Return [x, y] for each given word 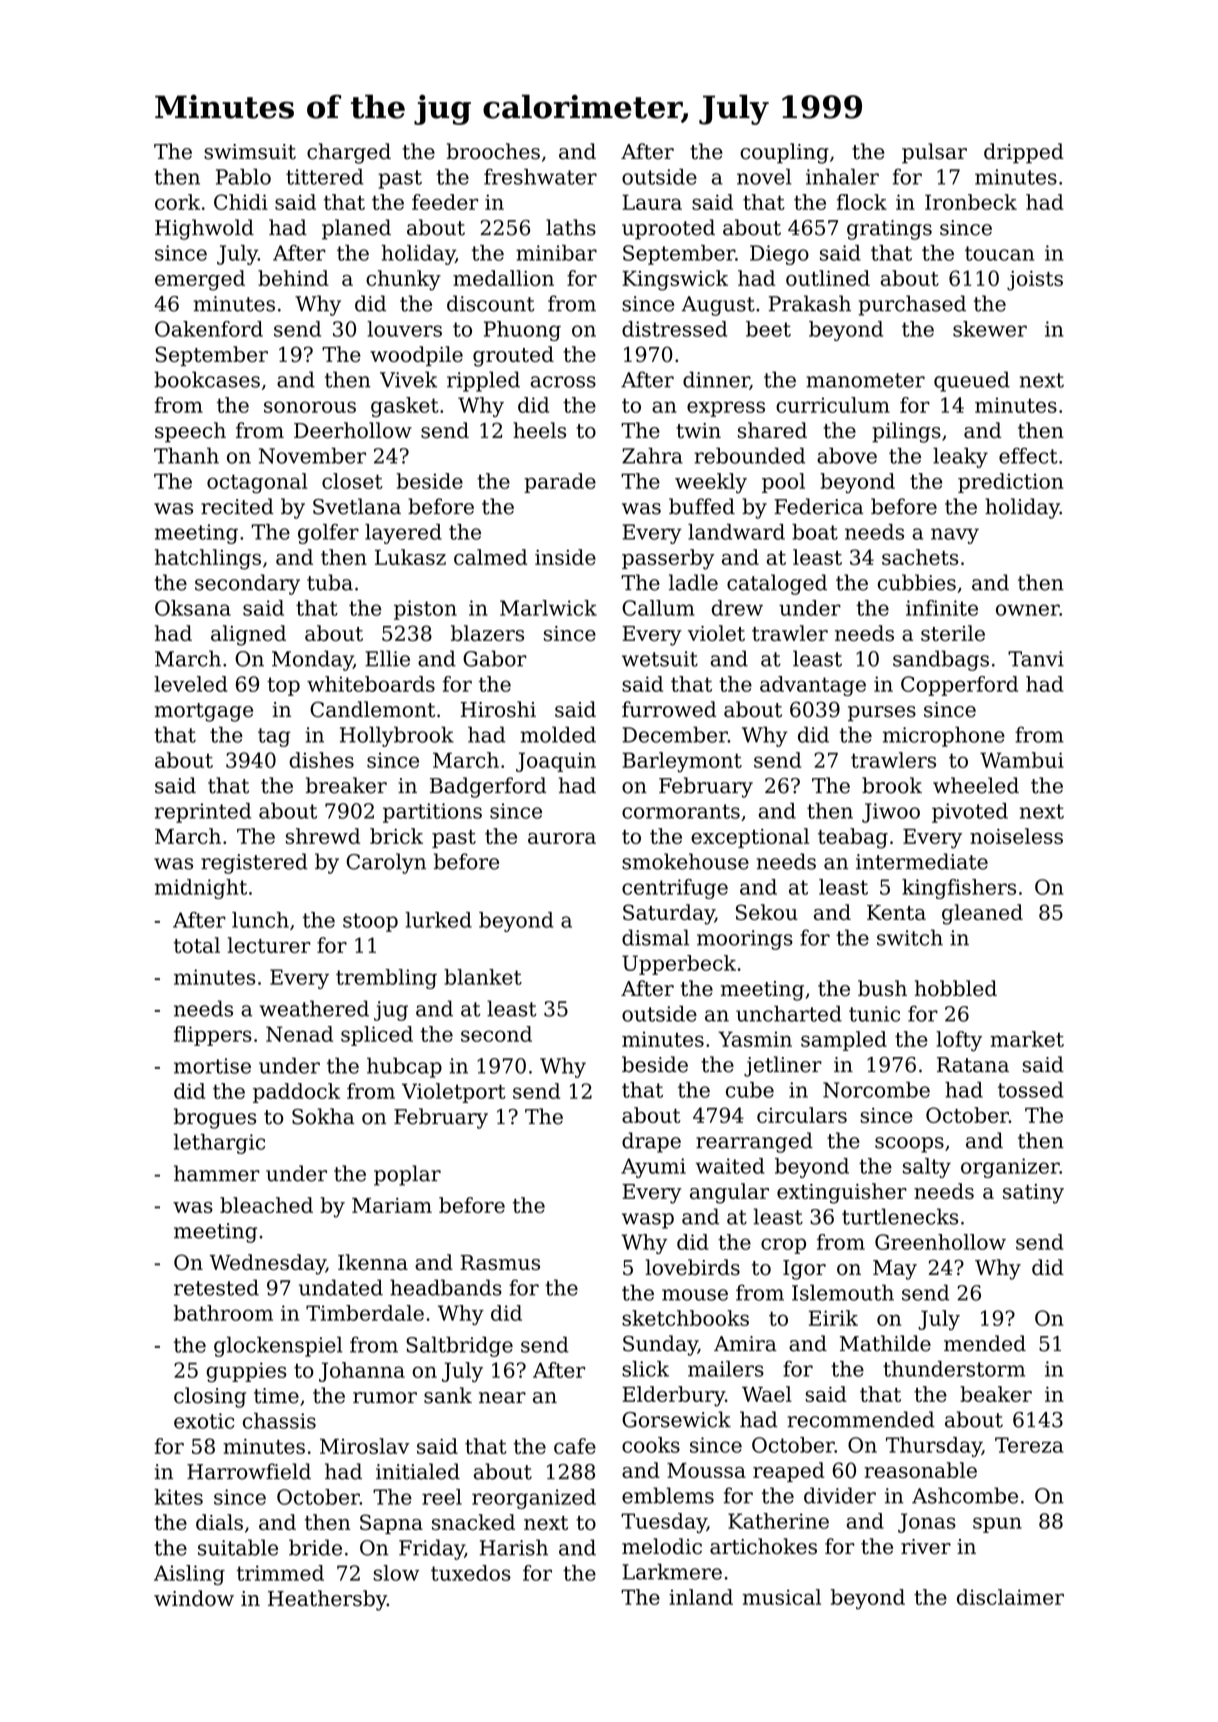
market [1027, 1039]
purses [882, 714]
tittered [325, 176]
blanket [483, 977]
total [197, 945]
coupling [784, 153]
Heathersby [327, 1600]
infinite [942, 608]
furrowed [669, 709]
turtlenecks [900, 1216]
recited [237, 506]
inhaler [842, 176]
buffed [702, 506]
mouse [695, 1295]
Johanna [362, 1372]
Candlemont [372, 709]
